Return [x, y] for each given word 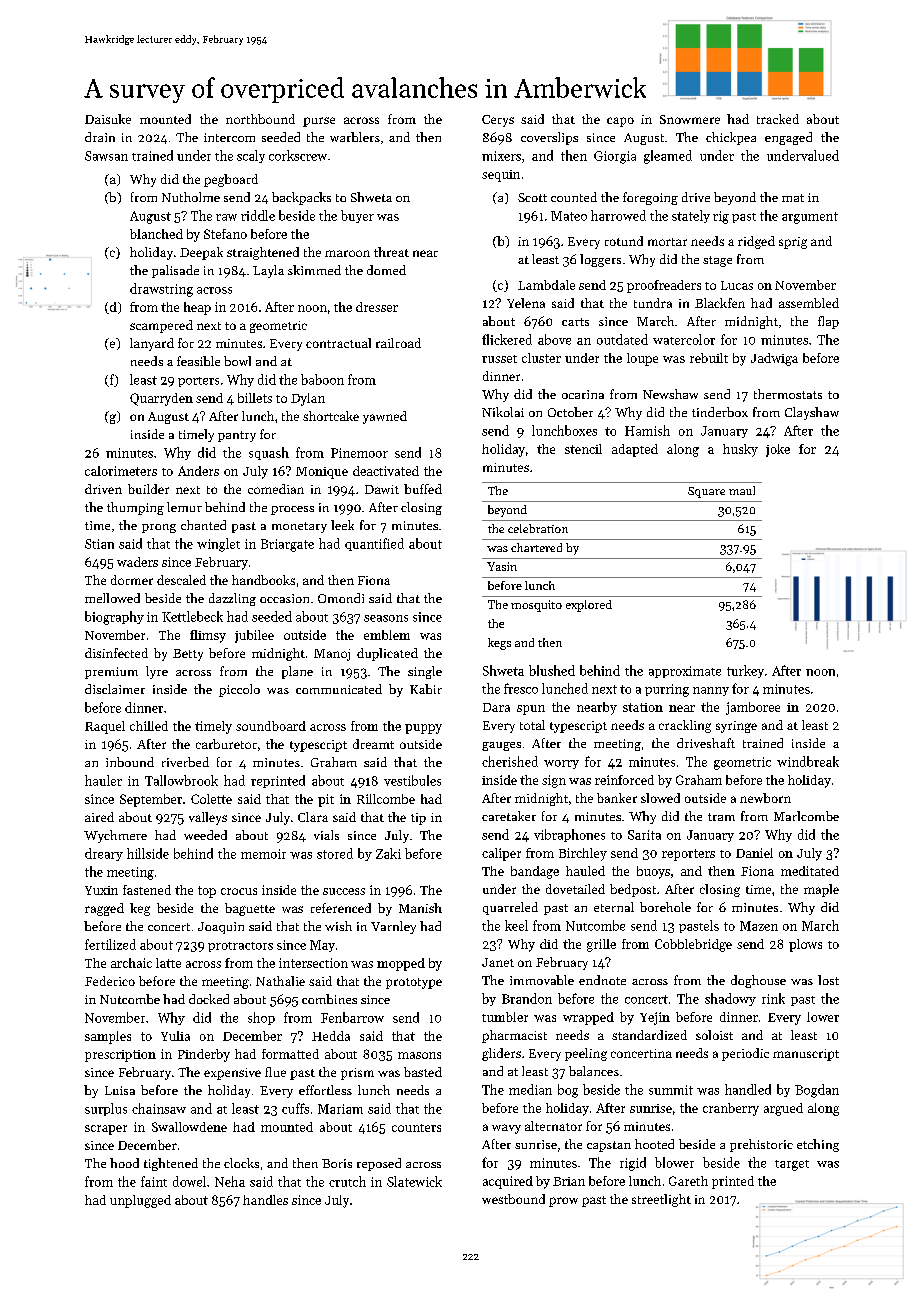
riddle [258, 215]
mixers [501, 156]
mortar [667, 242]
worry [561, 764]
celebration [538, 528]
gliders [501, 1054]
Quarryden [161, 399]
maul [742, 490]
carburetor [226, 744]
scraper [106, 1130]
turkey [745, 671]
